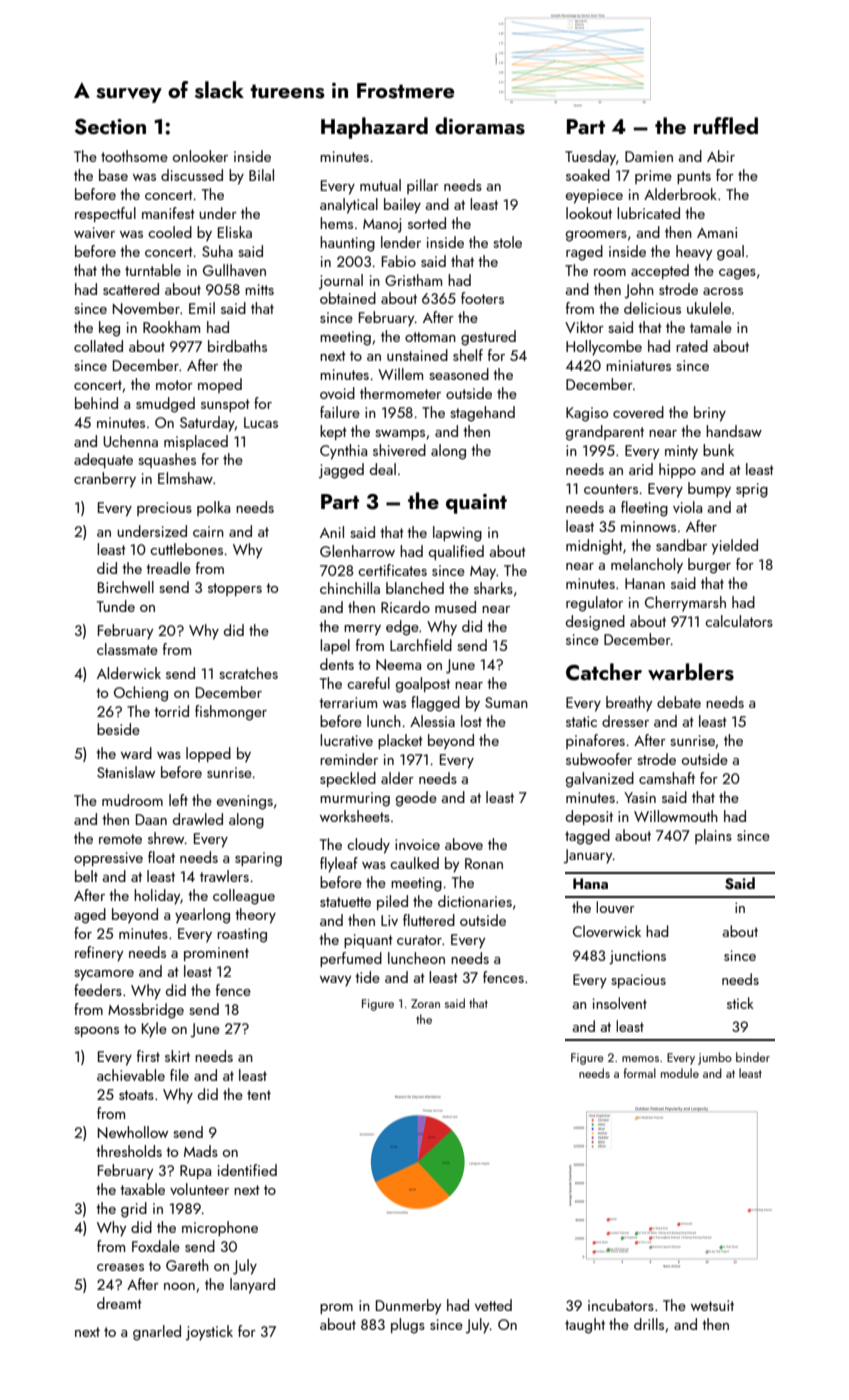 The width and height of the document is (849, 1400). Describe the element at coordinates (604, 672) in the document. I see `Catcher` at that location.
